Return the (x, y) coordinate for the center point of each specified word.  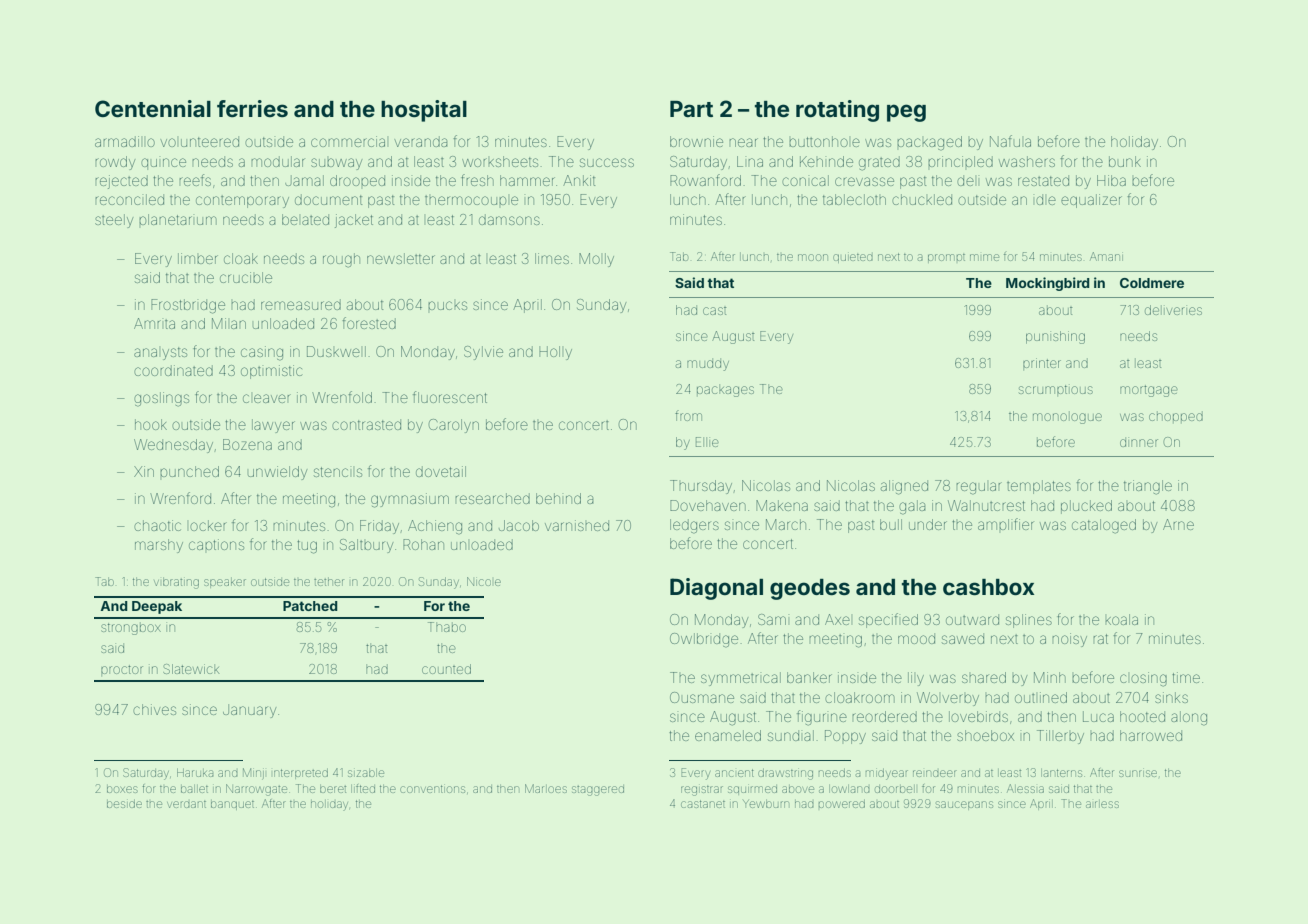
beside (124, 804)
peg (906, 113)
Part (691, 109)
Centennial (153, 108)
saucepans (964, 805)
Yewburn (765, 804)
